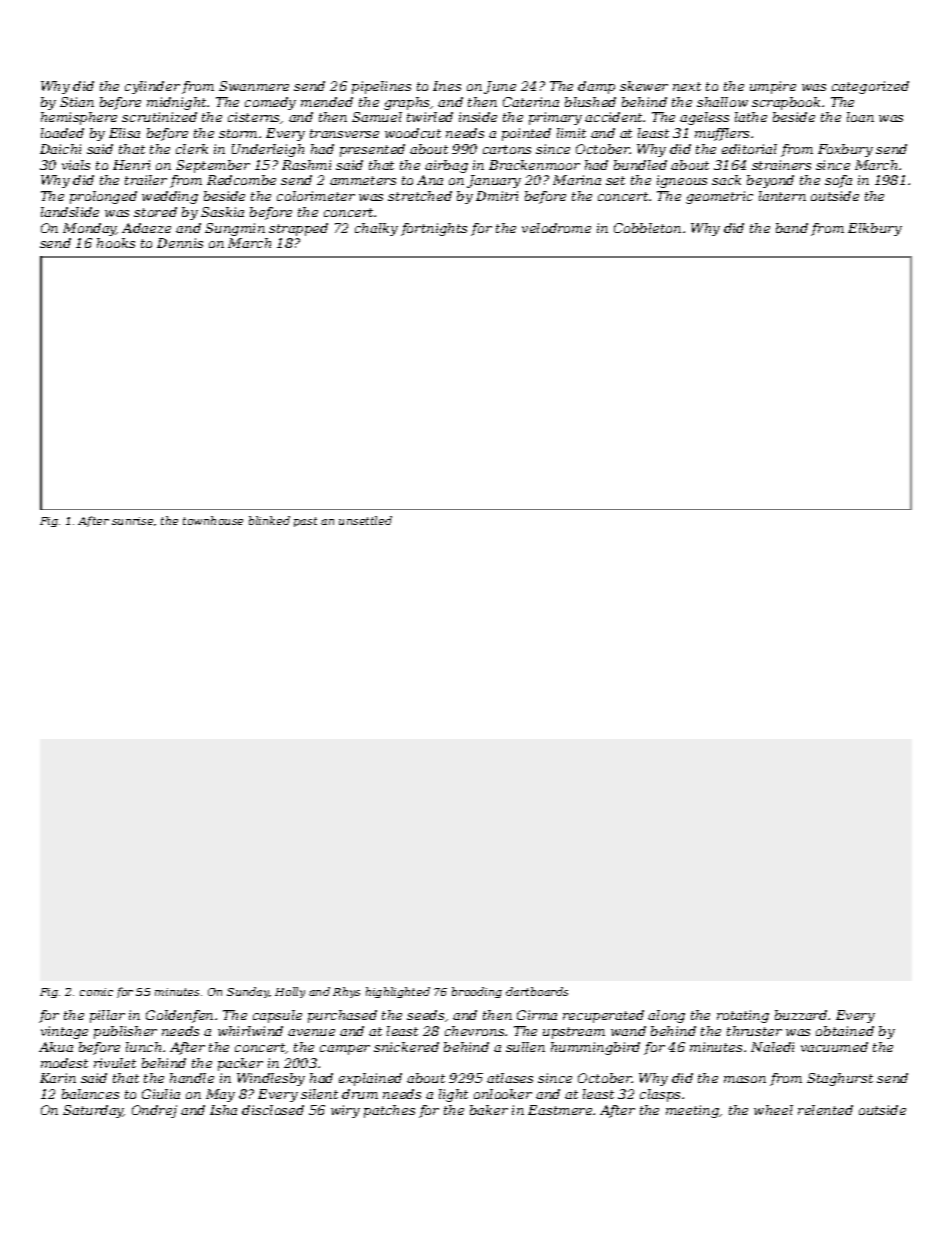 This page has width=952, height=1233. I want to click on Akua, so click(56, 1047).
